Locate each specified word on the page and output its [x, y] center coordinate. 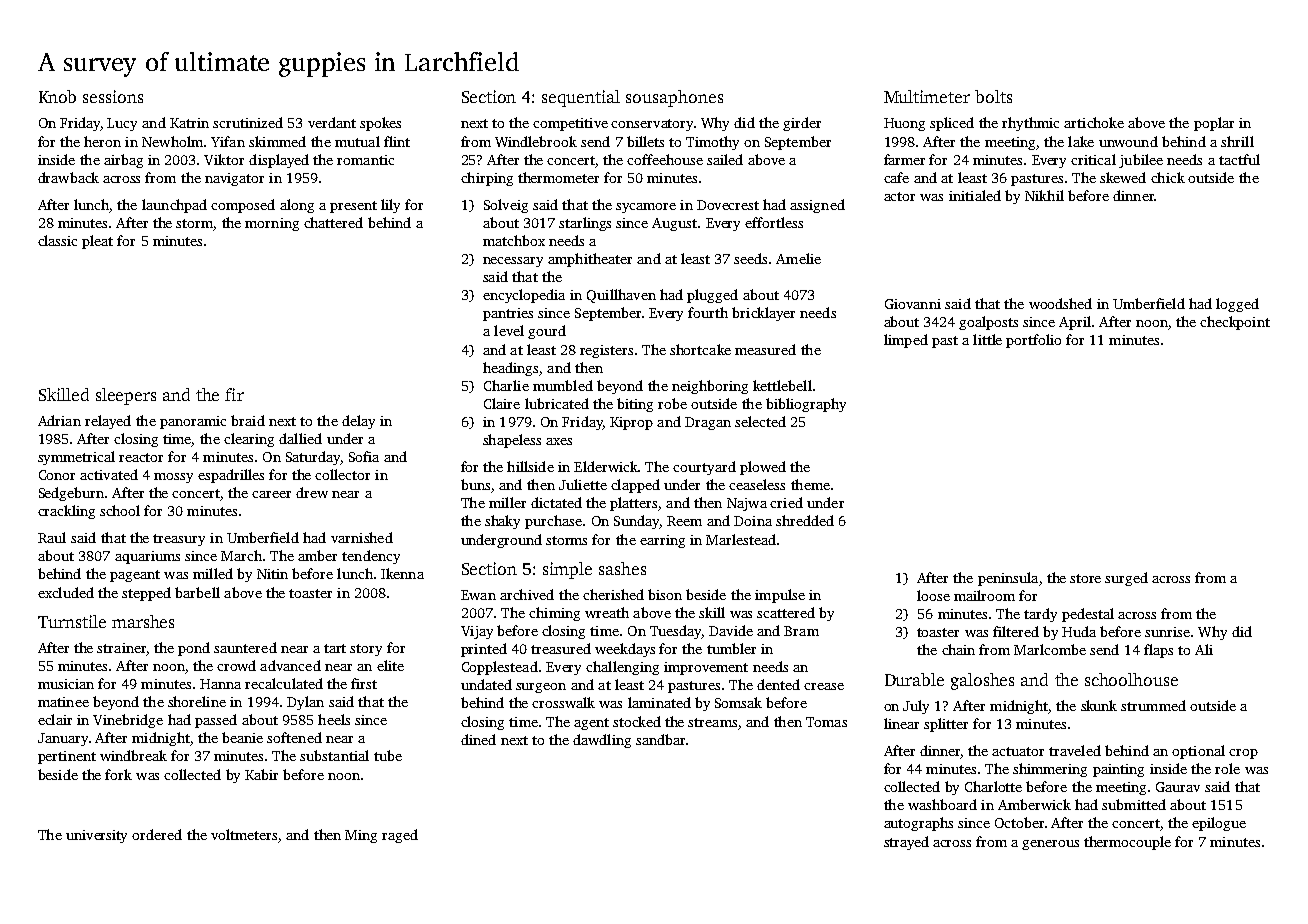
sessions [113, 96]
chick [1168, 177]
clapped [635, 486]
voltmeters [244, 834]
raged [400, 836]
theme [810, 484]
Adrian [59, 420]
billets [645, 141]
